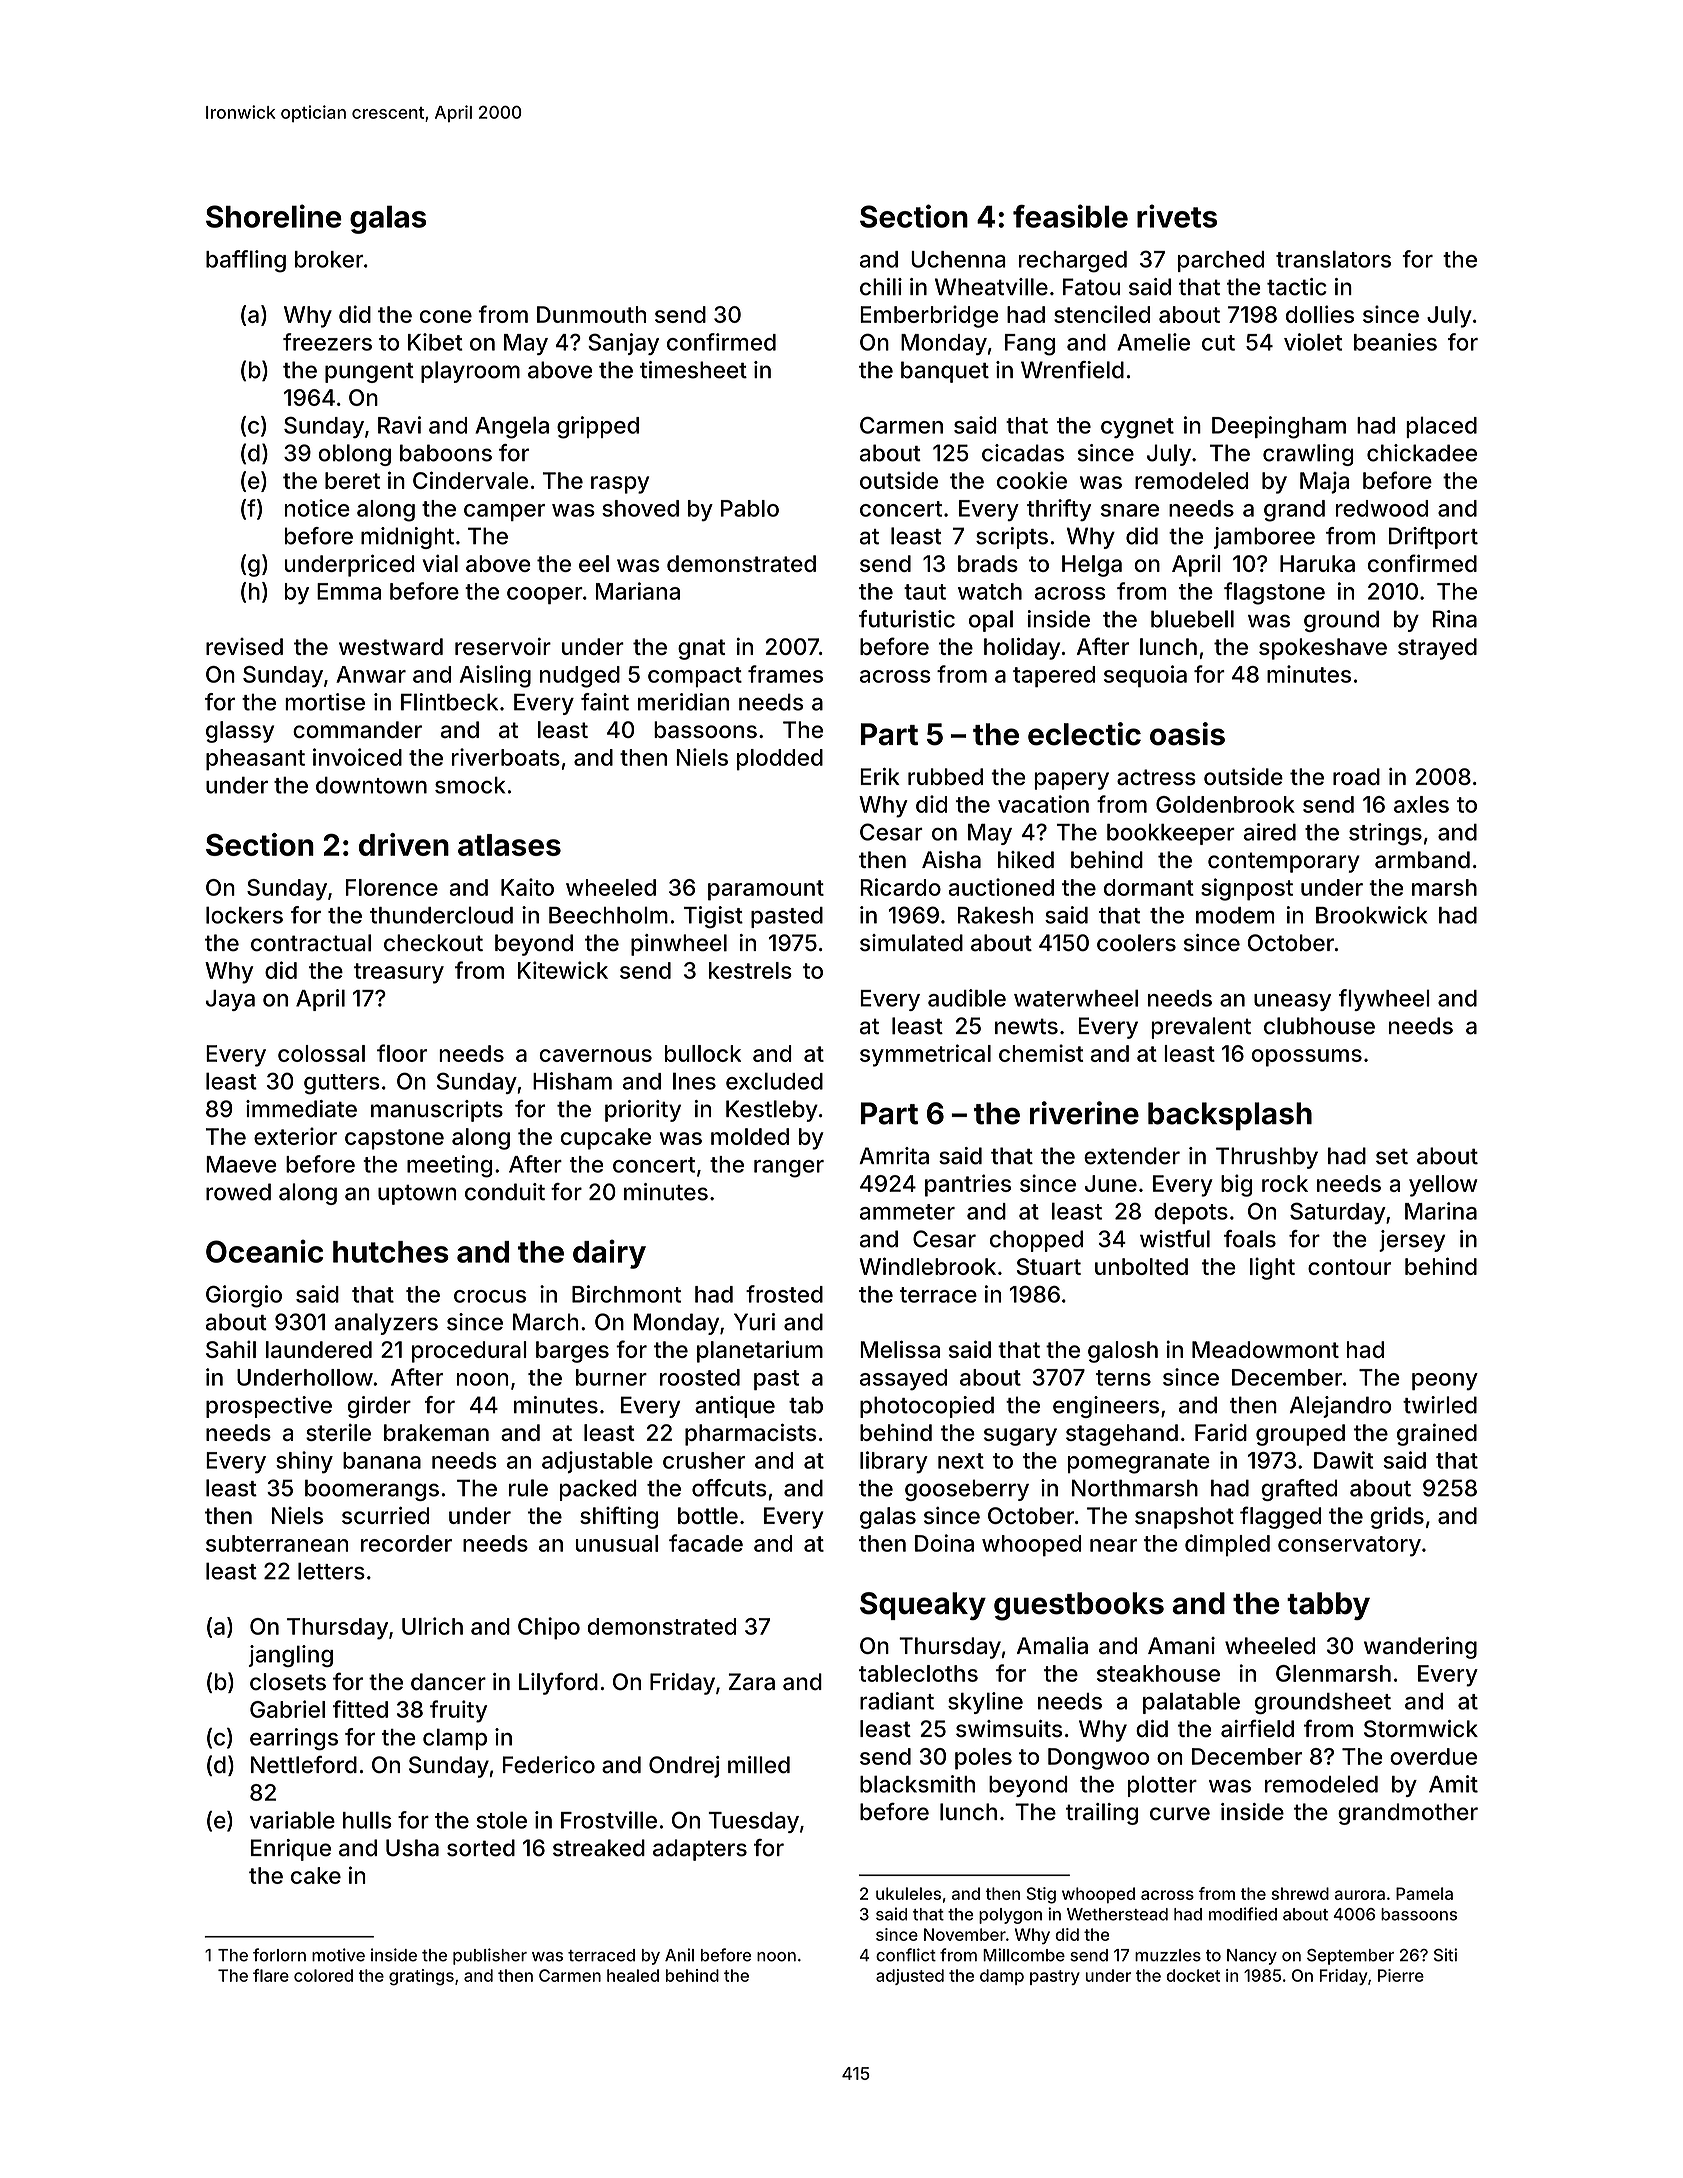 The height and width of the document is (2178, 1683). I want to click on crawling, so click(1308, 455).
